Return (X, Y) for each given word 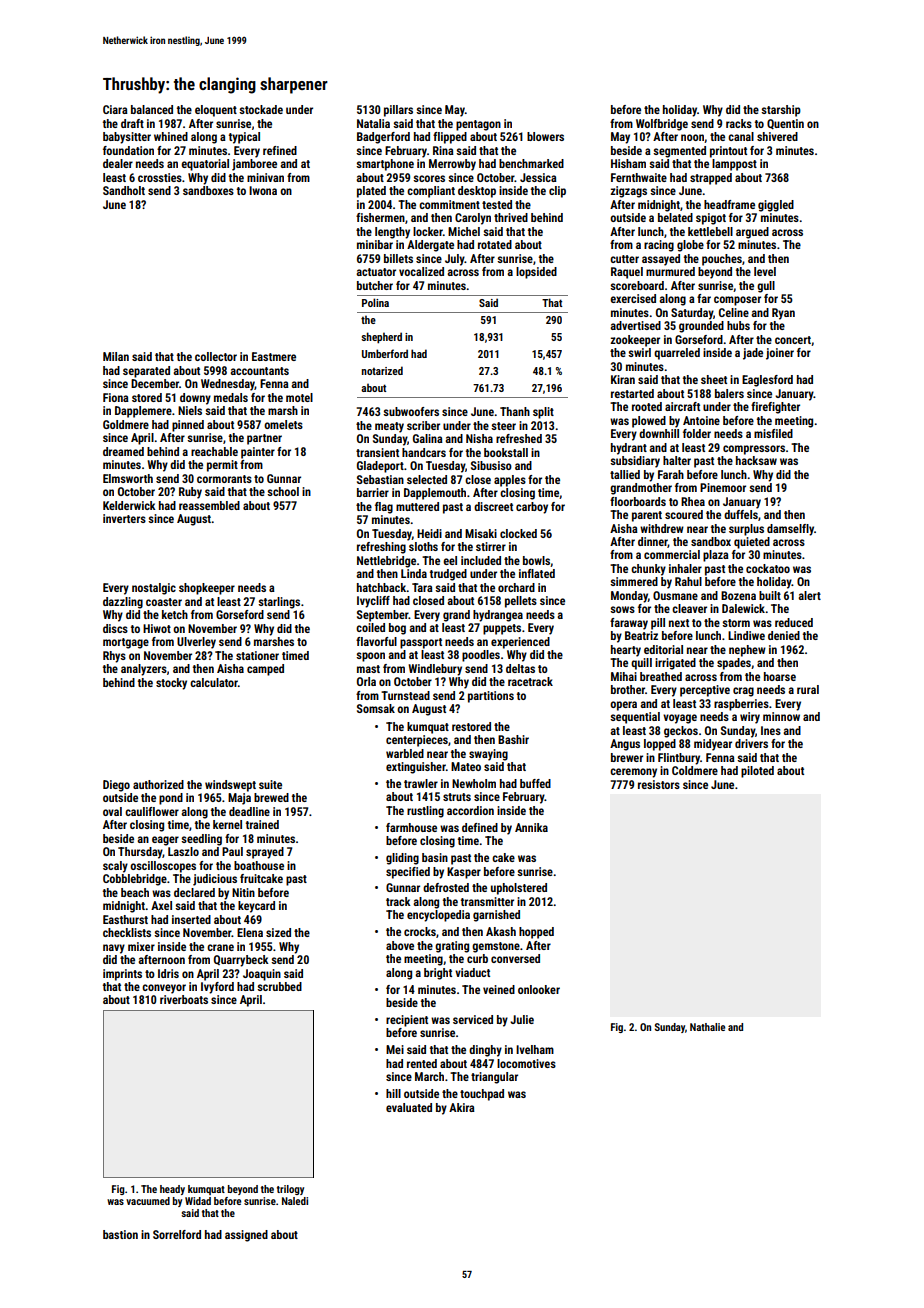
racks (739, 123)
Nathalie (707, 1027)
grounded (701, 327)
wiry (750, 718)
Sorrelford (177, 1234)
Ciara (115, 109)
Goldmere (126, 424)
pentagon (478, 125)
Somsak (376, 708)
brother (628, 689)
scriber (423, 425)
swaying (488, 755)
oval (112, 811)
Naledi (295, 1201)
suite (270, 784)
